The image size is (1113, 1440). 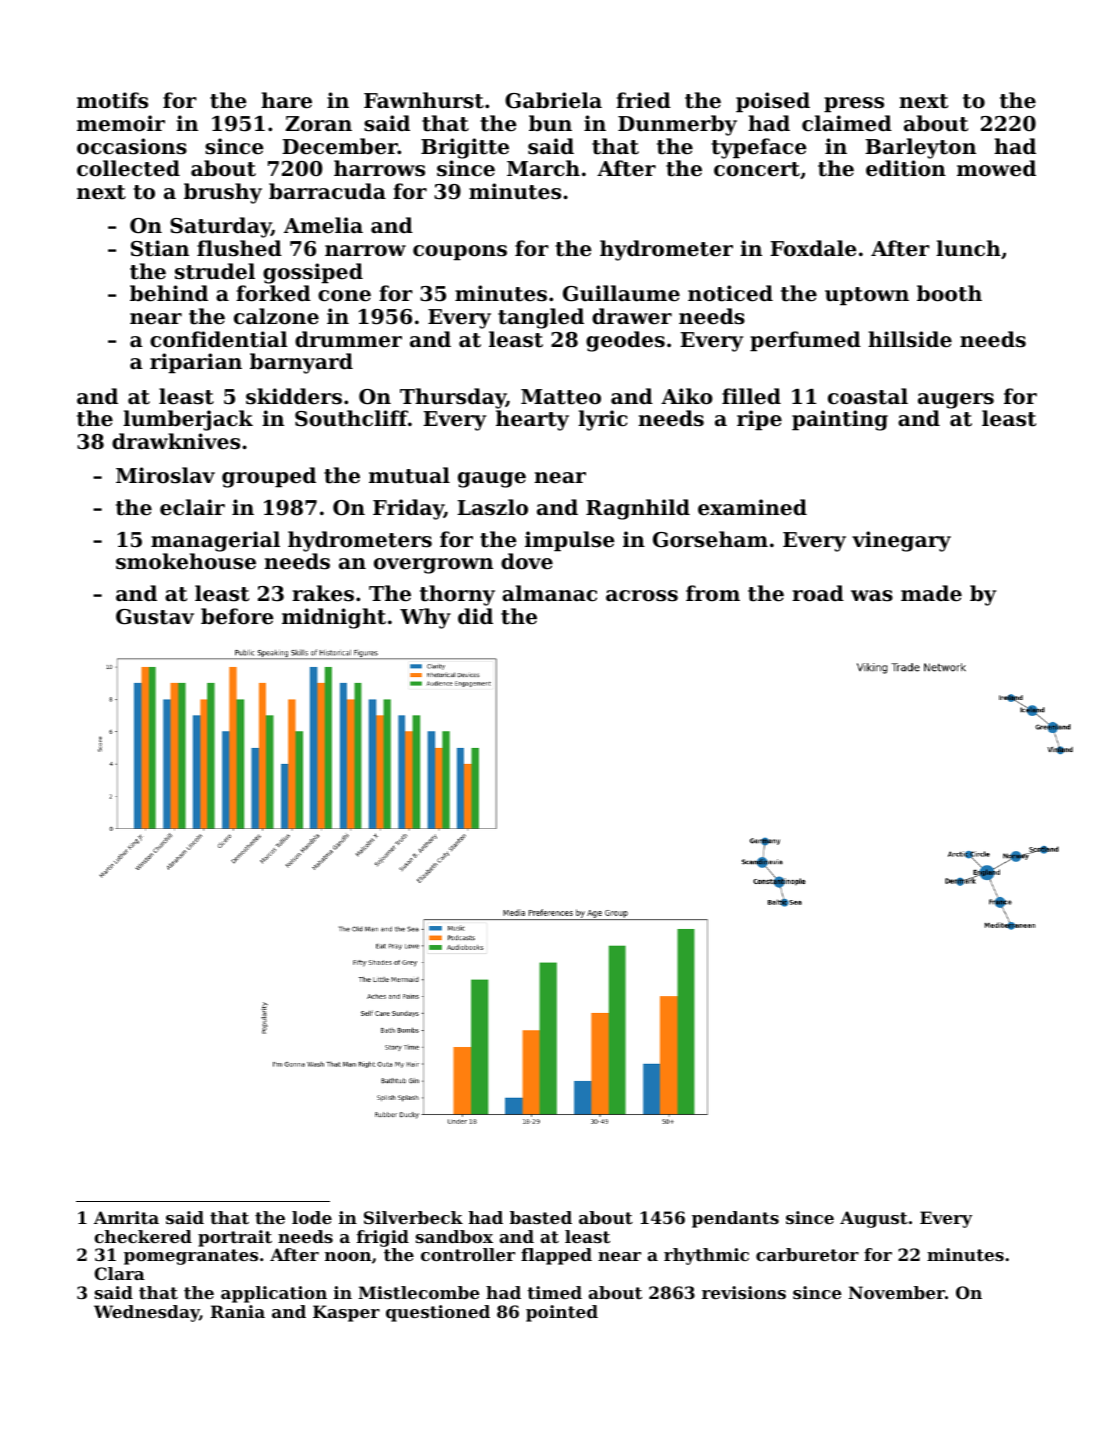 I want to click on Gabriela, so click(x=553, y=100).
